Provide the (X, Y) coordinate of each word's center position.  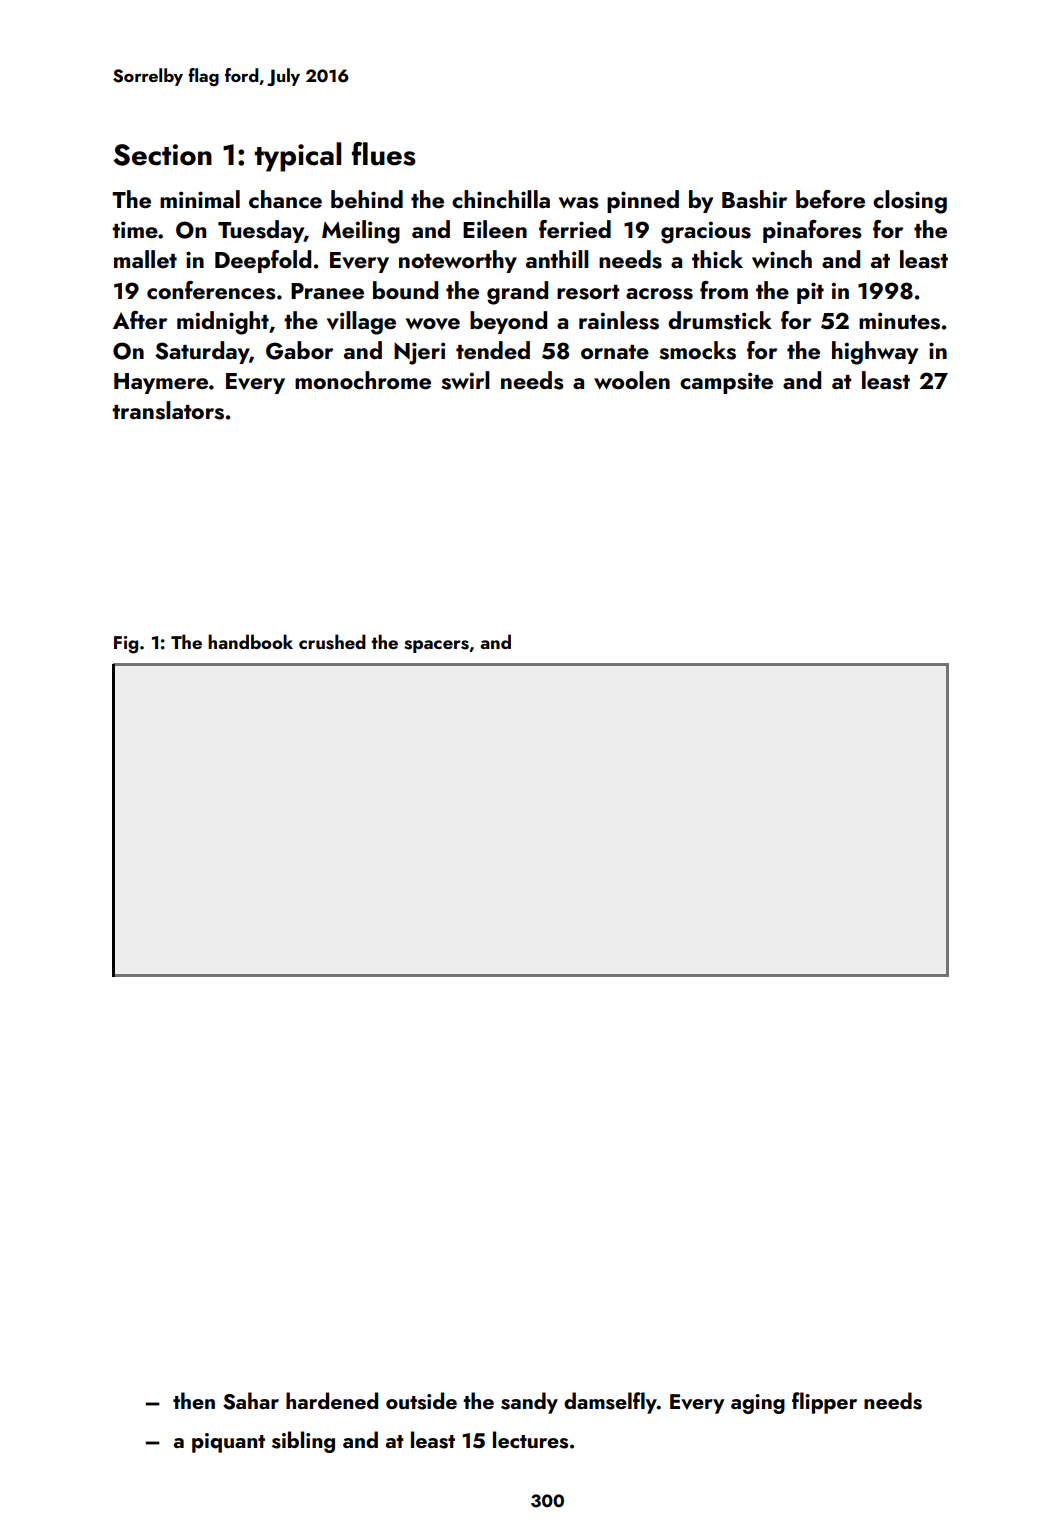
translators (168, 410)
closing (910, 202)
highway (875, 353)
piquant (228, 1443)
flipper (824, 1403)
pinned (643, 201)
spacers (436, 646)
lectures (530, 1440)
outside (421, 1401)
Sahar (251, 1401)
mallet (145, 259)
